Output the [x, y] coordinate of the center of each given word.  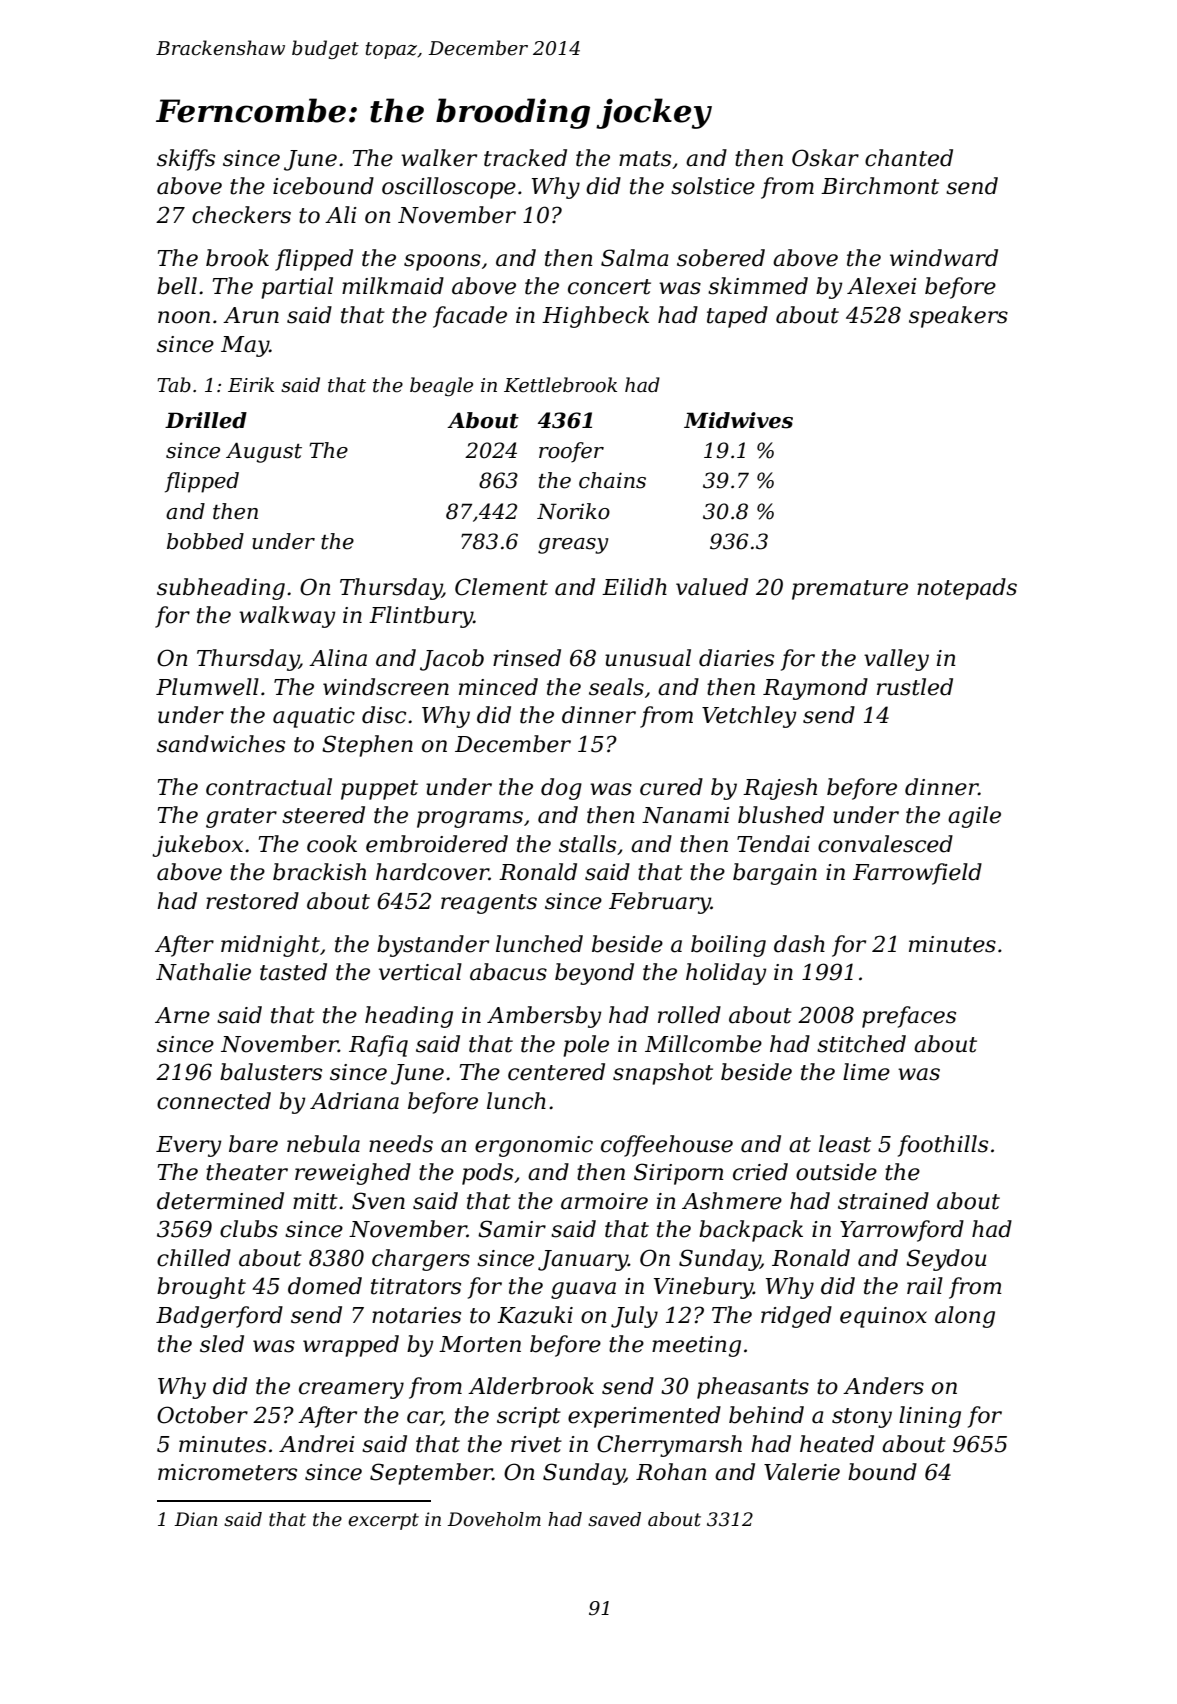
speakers [958, 317]
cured [671, 787]
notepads [967, 589]
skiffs [186, 160]
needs [401, 1144]
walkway [287, 617]
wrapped [351, 1346]
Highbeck [595, 317]
